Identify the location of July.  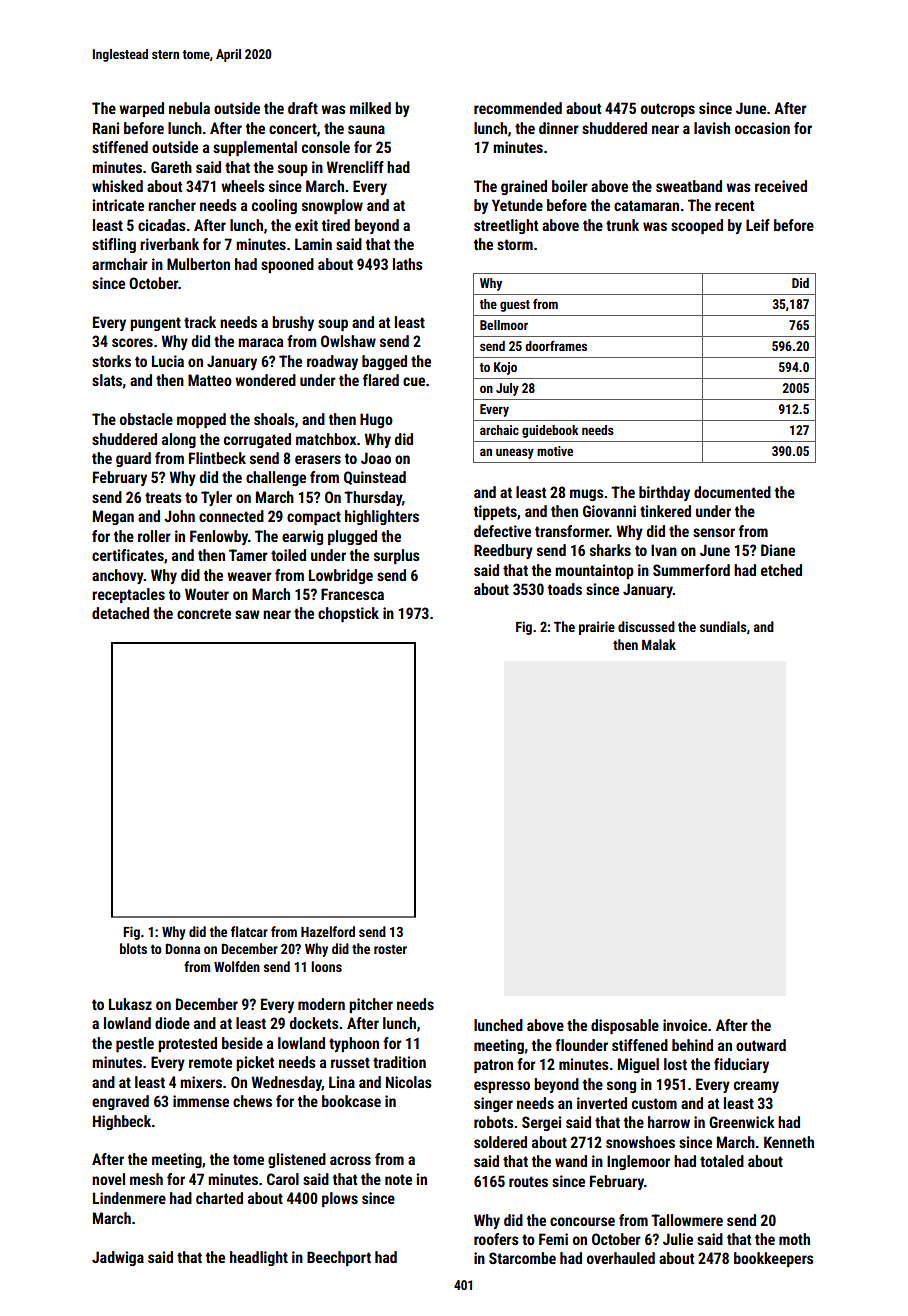
(507, 389).
